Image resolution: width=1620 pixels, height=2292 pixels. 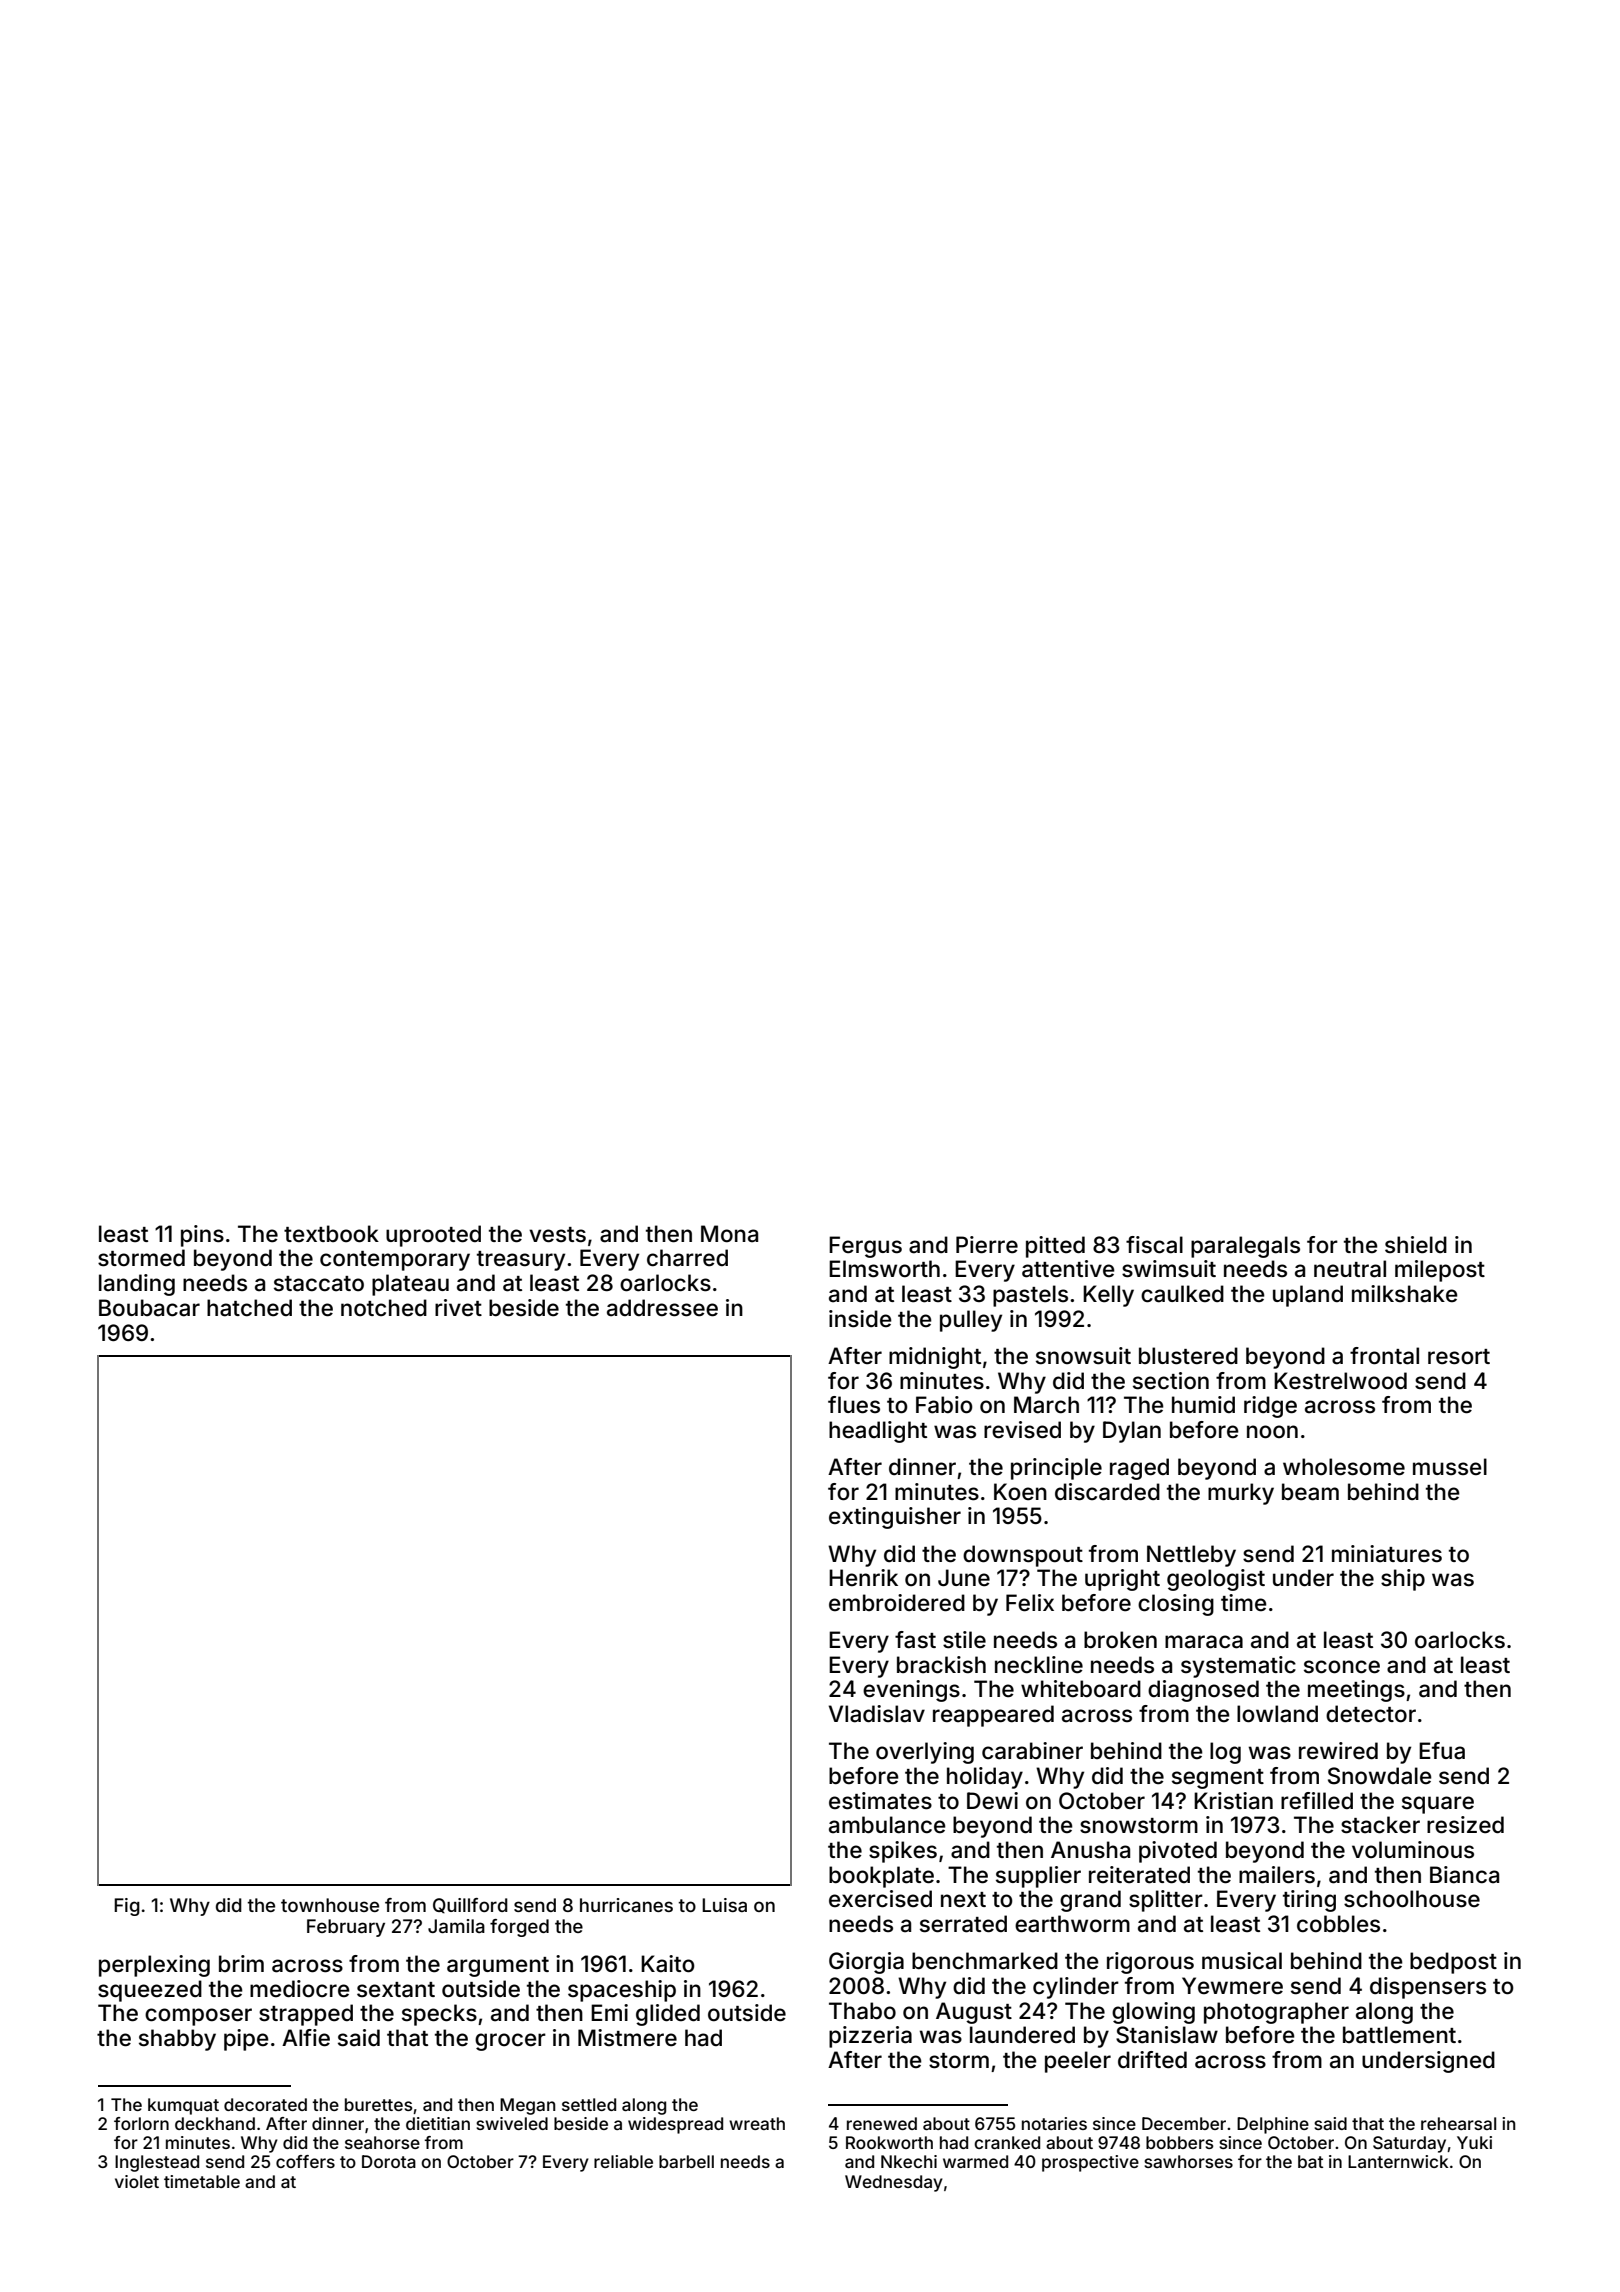 I want to click on Wednesday, so click(x=894, y=2183).
